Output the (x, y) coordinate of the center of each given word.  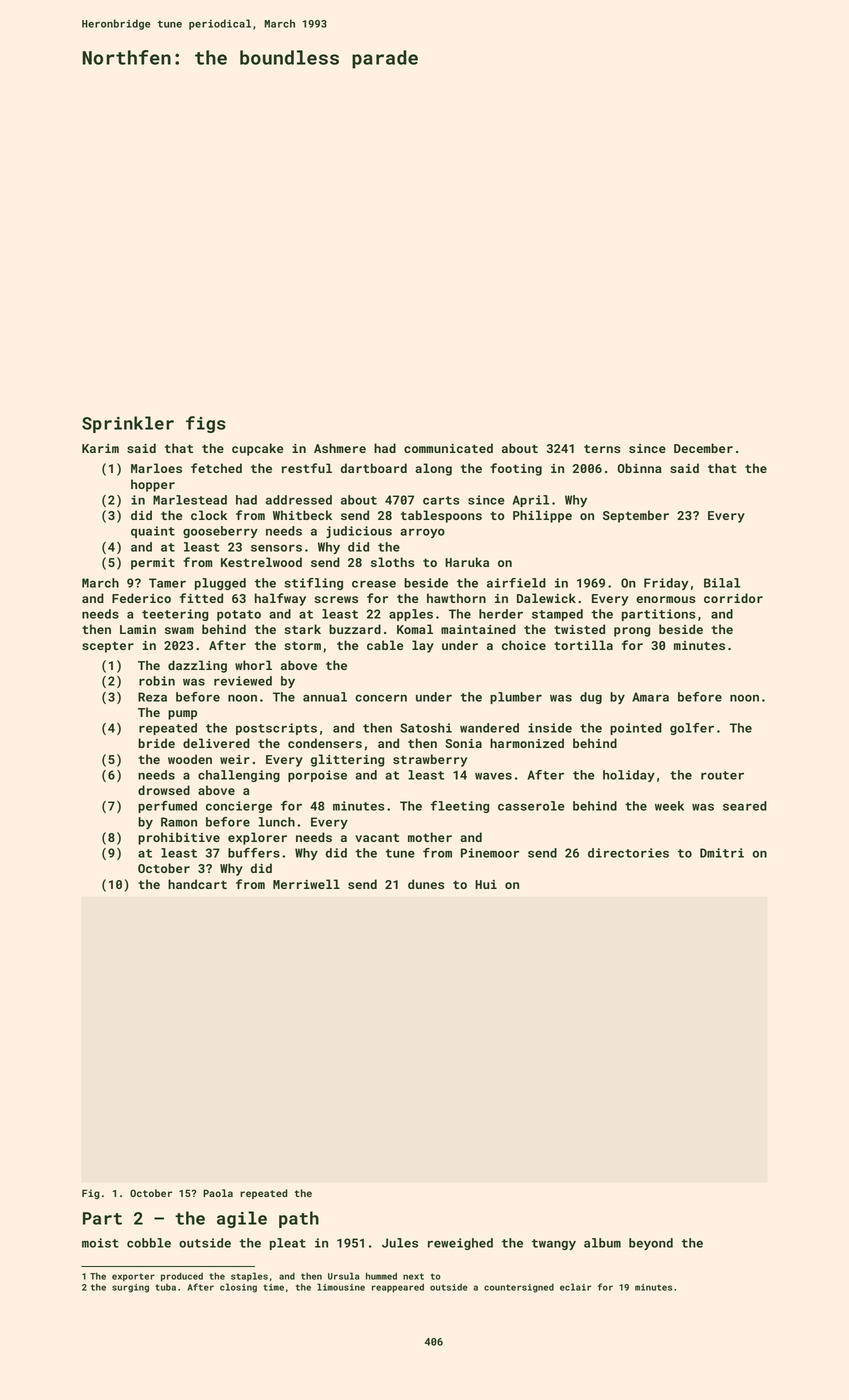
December (703, 448)
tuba (165, 1287)
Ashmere (340, 448)
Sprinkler (128, 424)
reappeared (398, 1288)
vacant (377, 837)
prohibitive (179, 838)
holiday (629, 776)
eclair (575, 1287)
